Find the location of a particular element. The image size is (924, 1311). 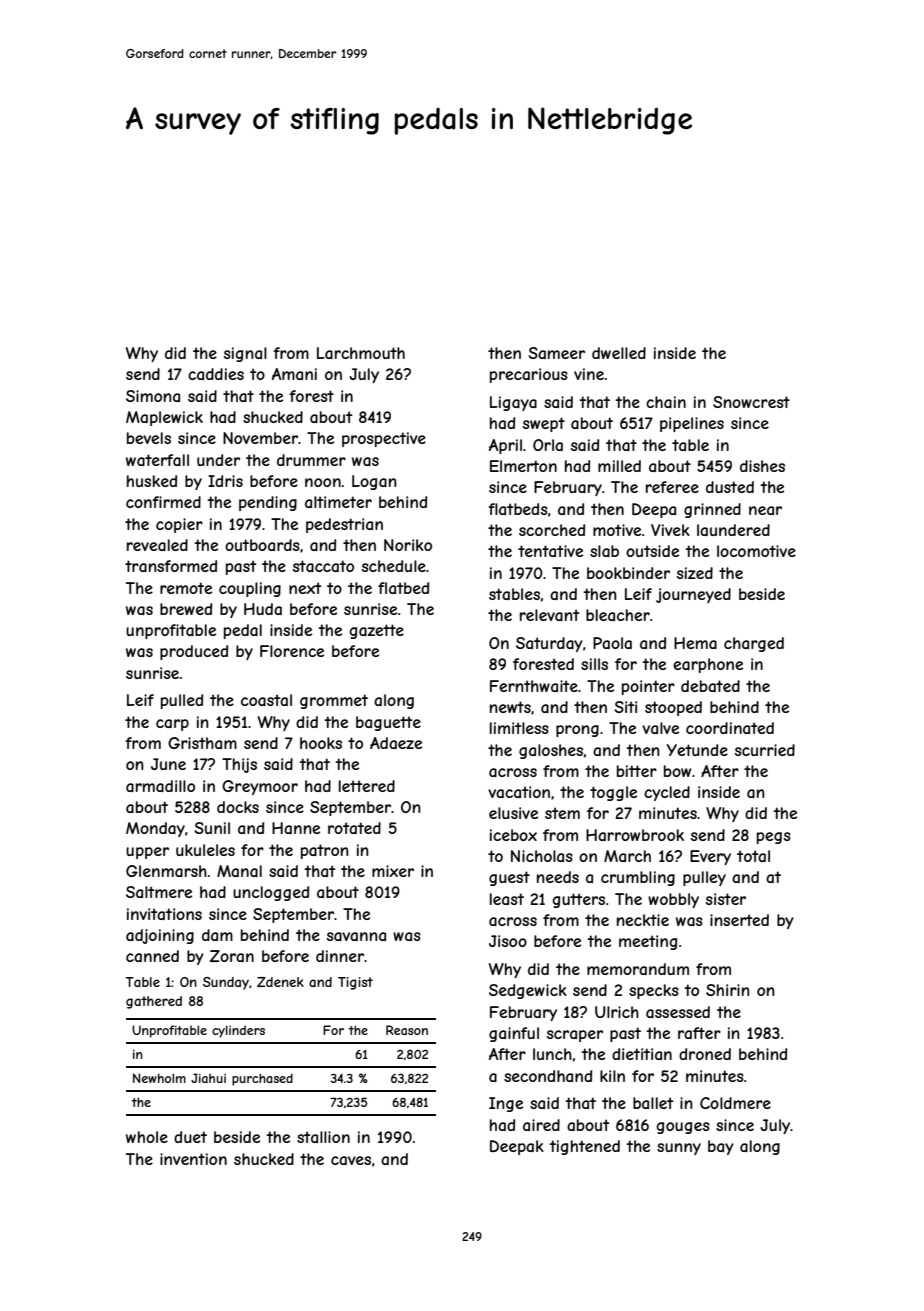

tightened is located at coordinates (584, 1147).
